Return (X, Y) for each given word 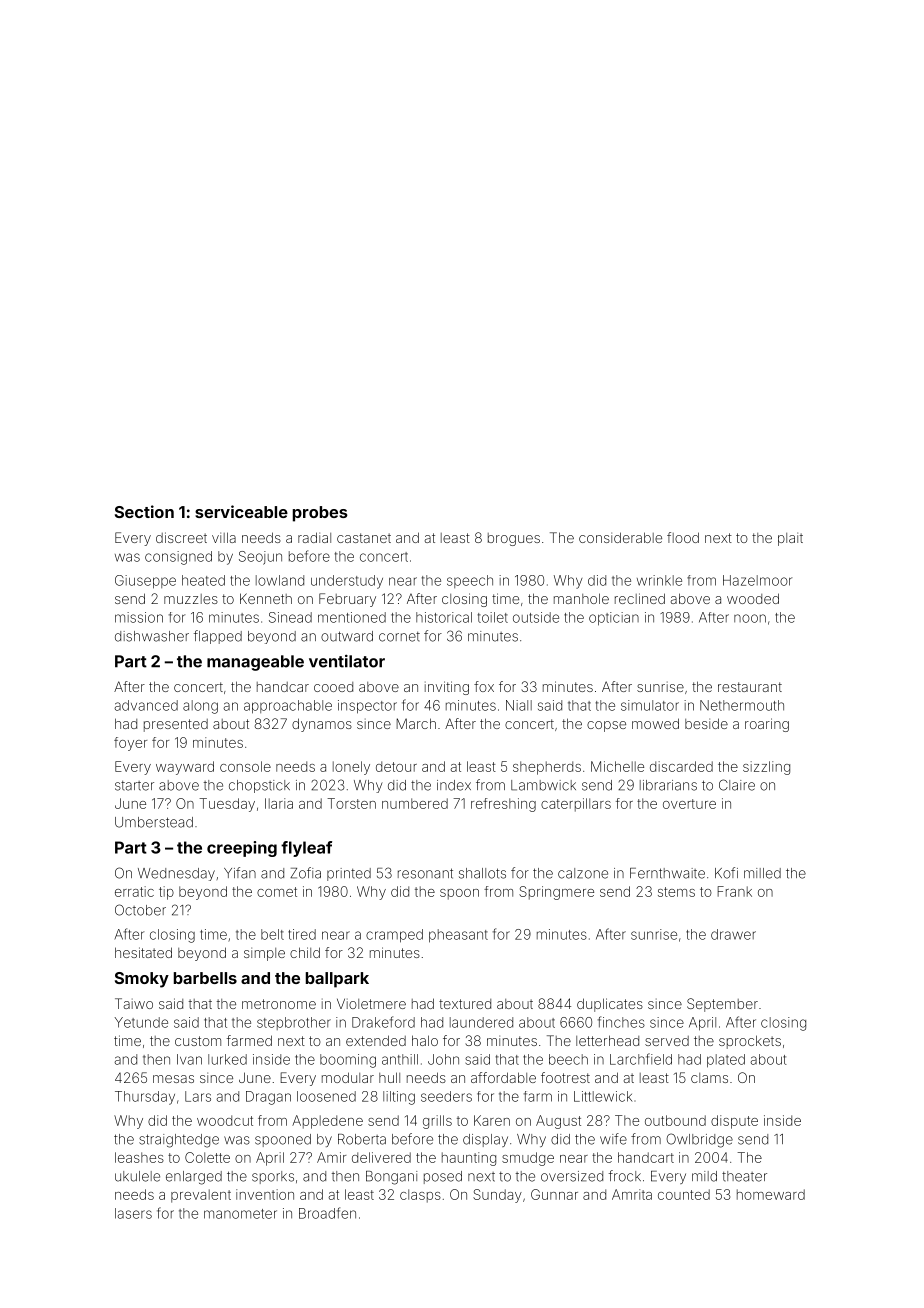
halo (425, 1040)
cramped (394, 936)
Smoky (142, 980)
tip (166, 893)
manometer (240, 1214)
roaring (767, 725)
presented (176, 725)
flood (683, 537)
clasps (420, 1196)
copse (606, 726)
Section (144, 511)
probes (320, 514)
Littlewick (603, 1096)
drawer (733, 934)
